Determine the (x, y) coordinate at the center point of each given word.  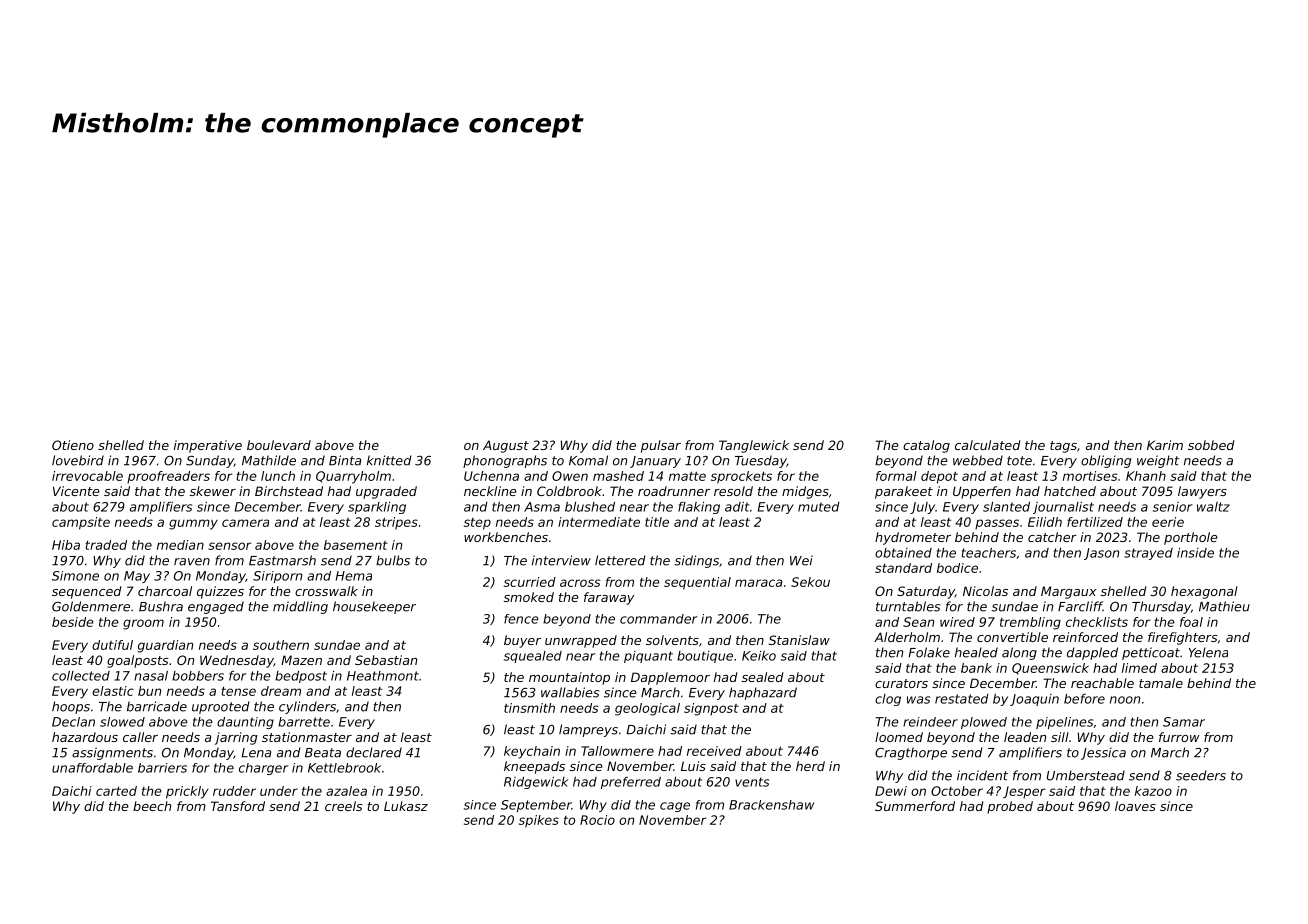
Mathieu (1224, 606)
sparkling (377, 508)
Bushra (161, 606)
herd (810, 766)
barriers (162, 768)
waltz (1213, 507)
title (657, 522)
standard (903, 568)
